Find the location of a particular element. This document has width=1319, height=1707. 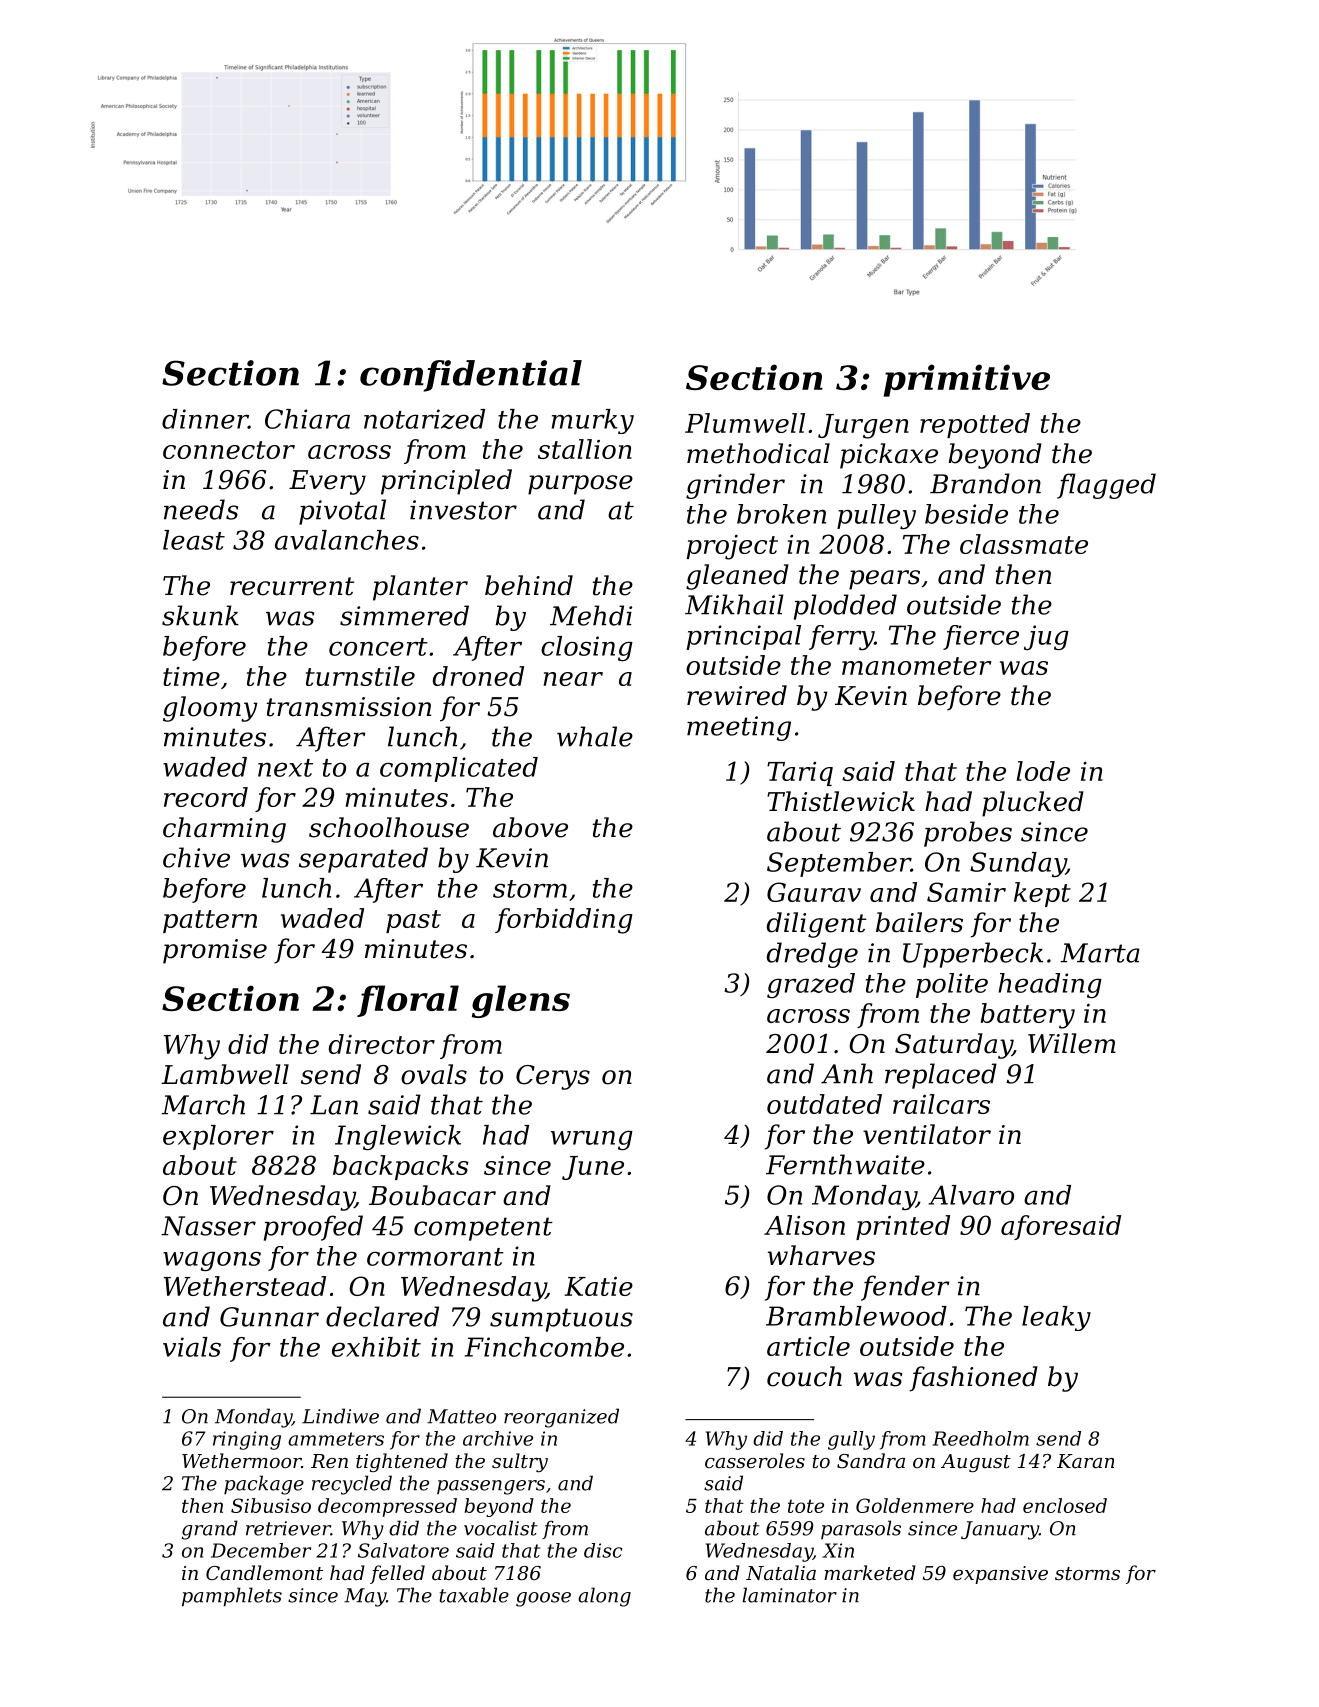

primitive is located at coordinates (967, 380).
